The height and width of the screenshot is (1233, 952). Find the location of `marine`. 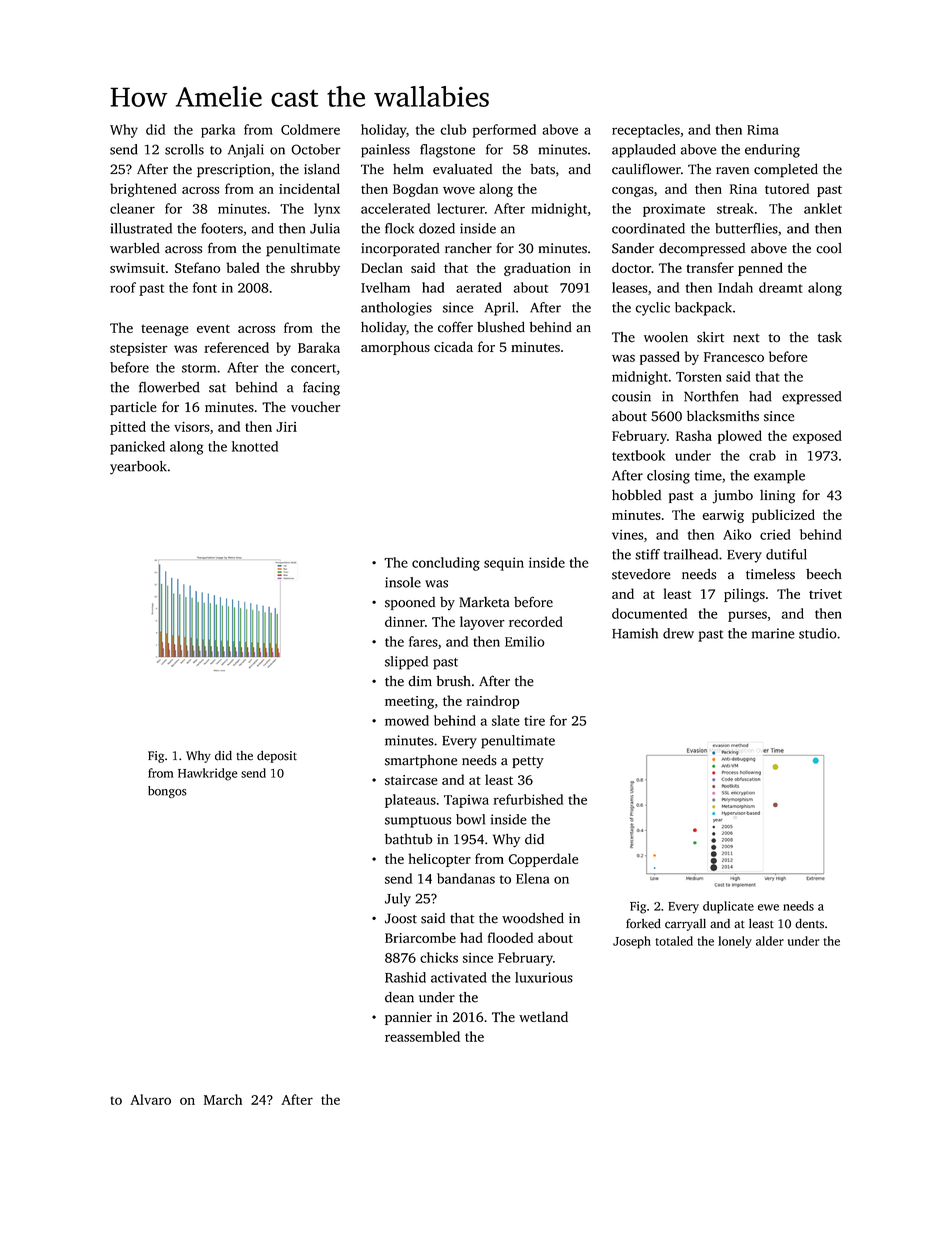

marine is located at coordinates (773, 633).
